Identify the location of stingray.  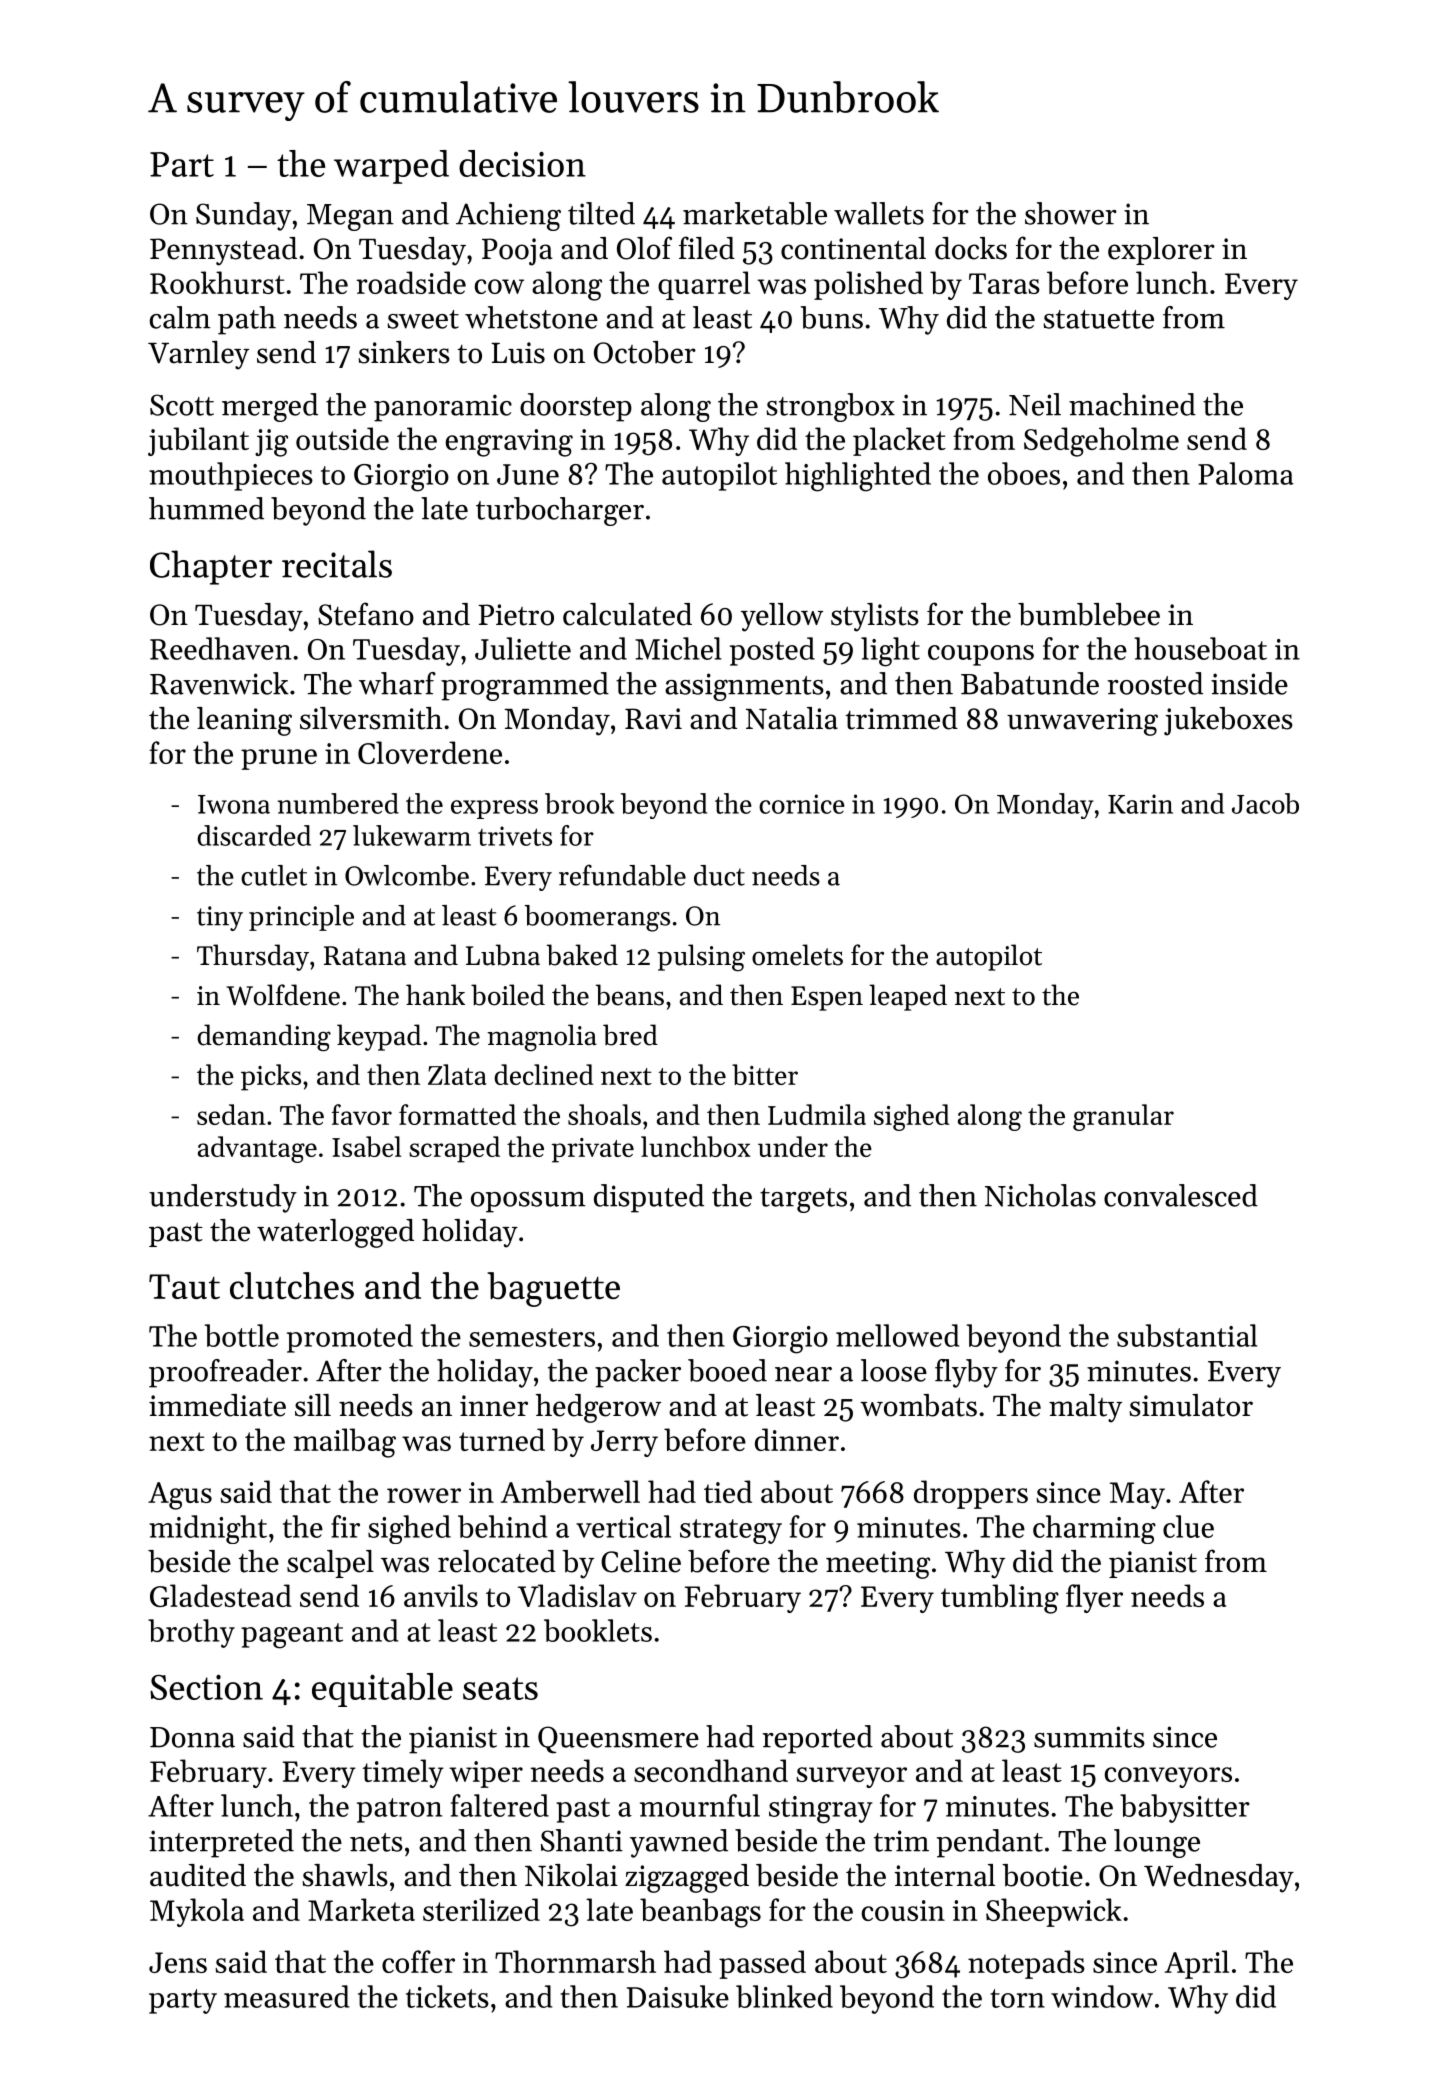
(821, 1810).
